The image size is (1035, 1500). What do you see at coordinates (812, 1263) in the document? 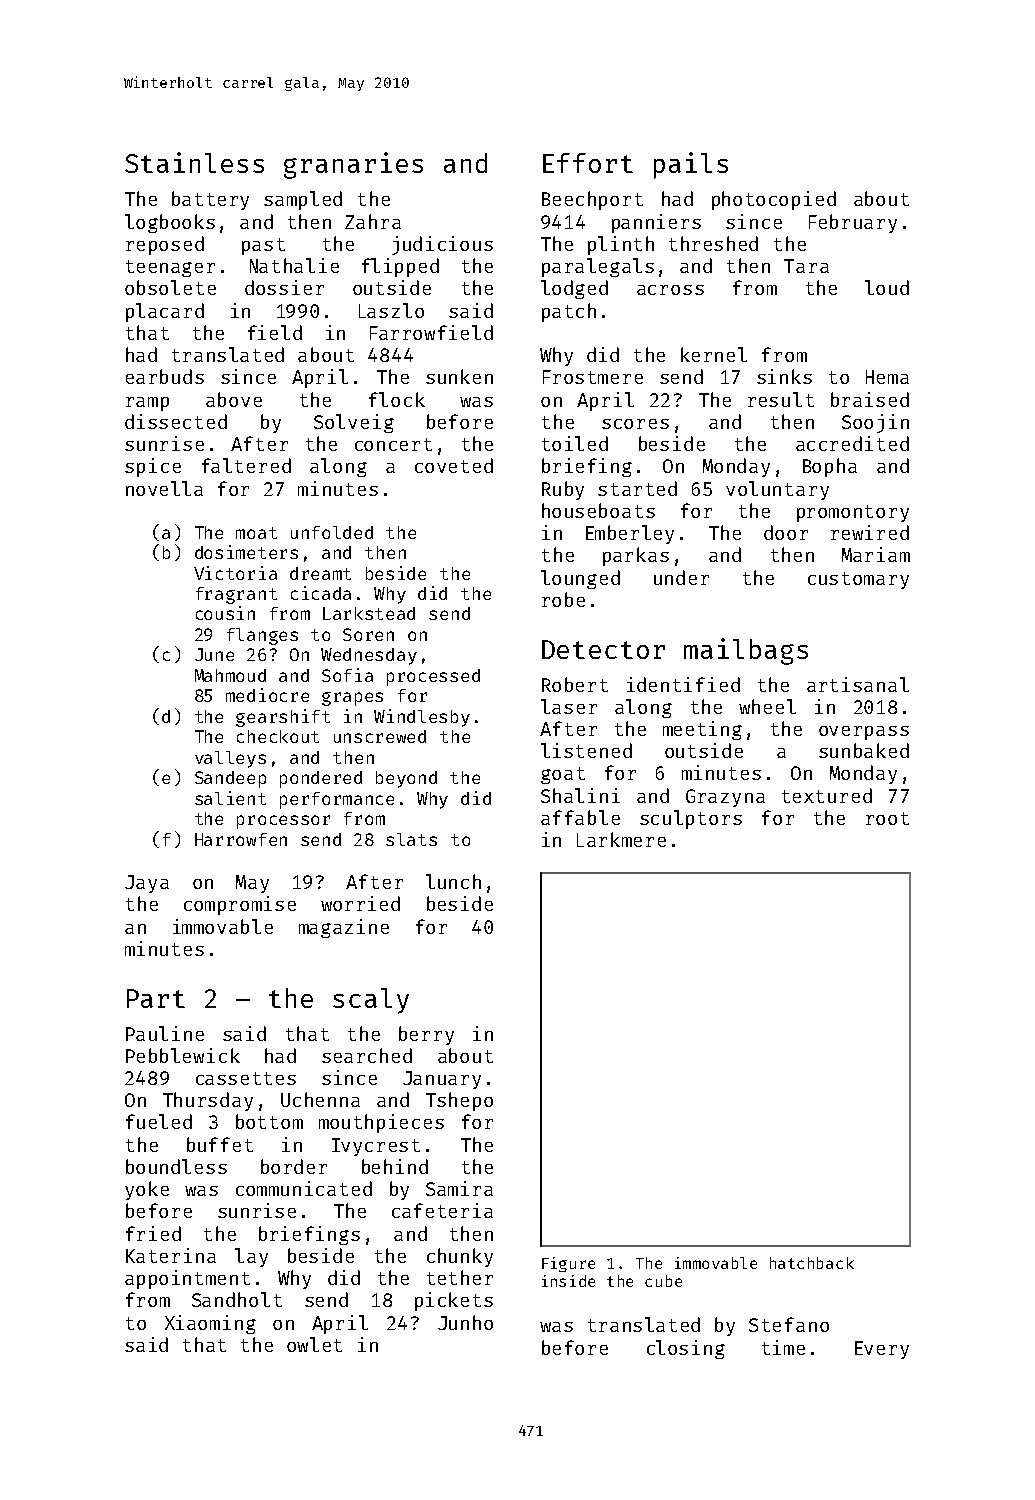
I see `hatchback` at bounding box center [812, 1263].
